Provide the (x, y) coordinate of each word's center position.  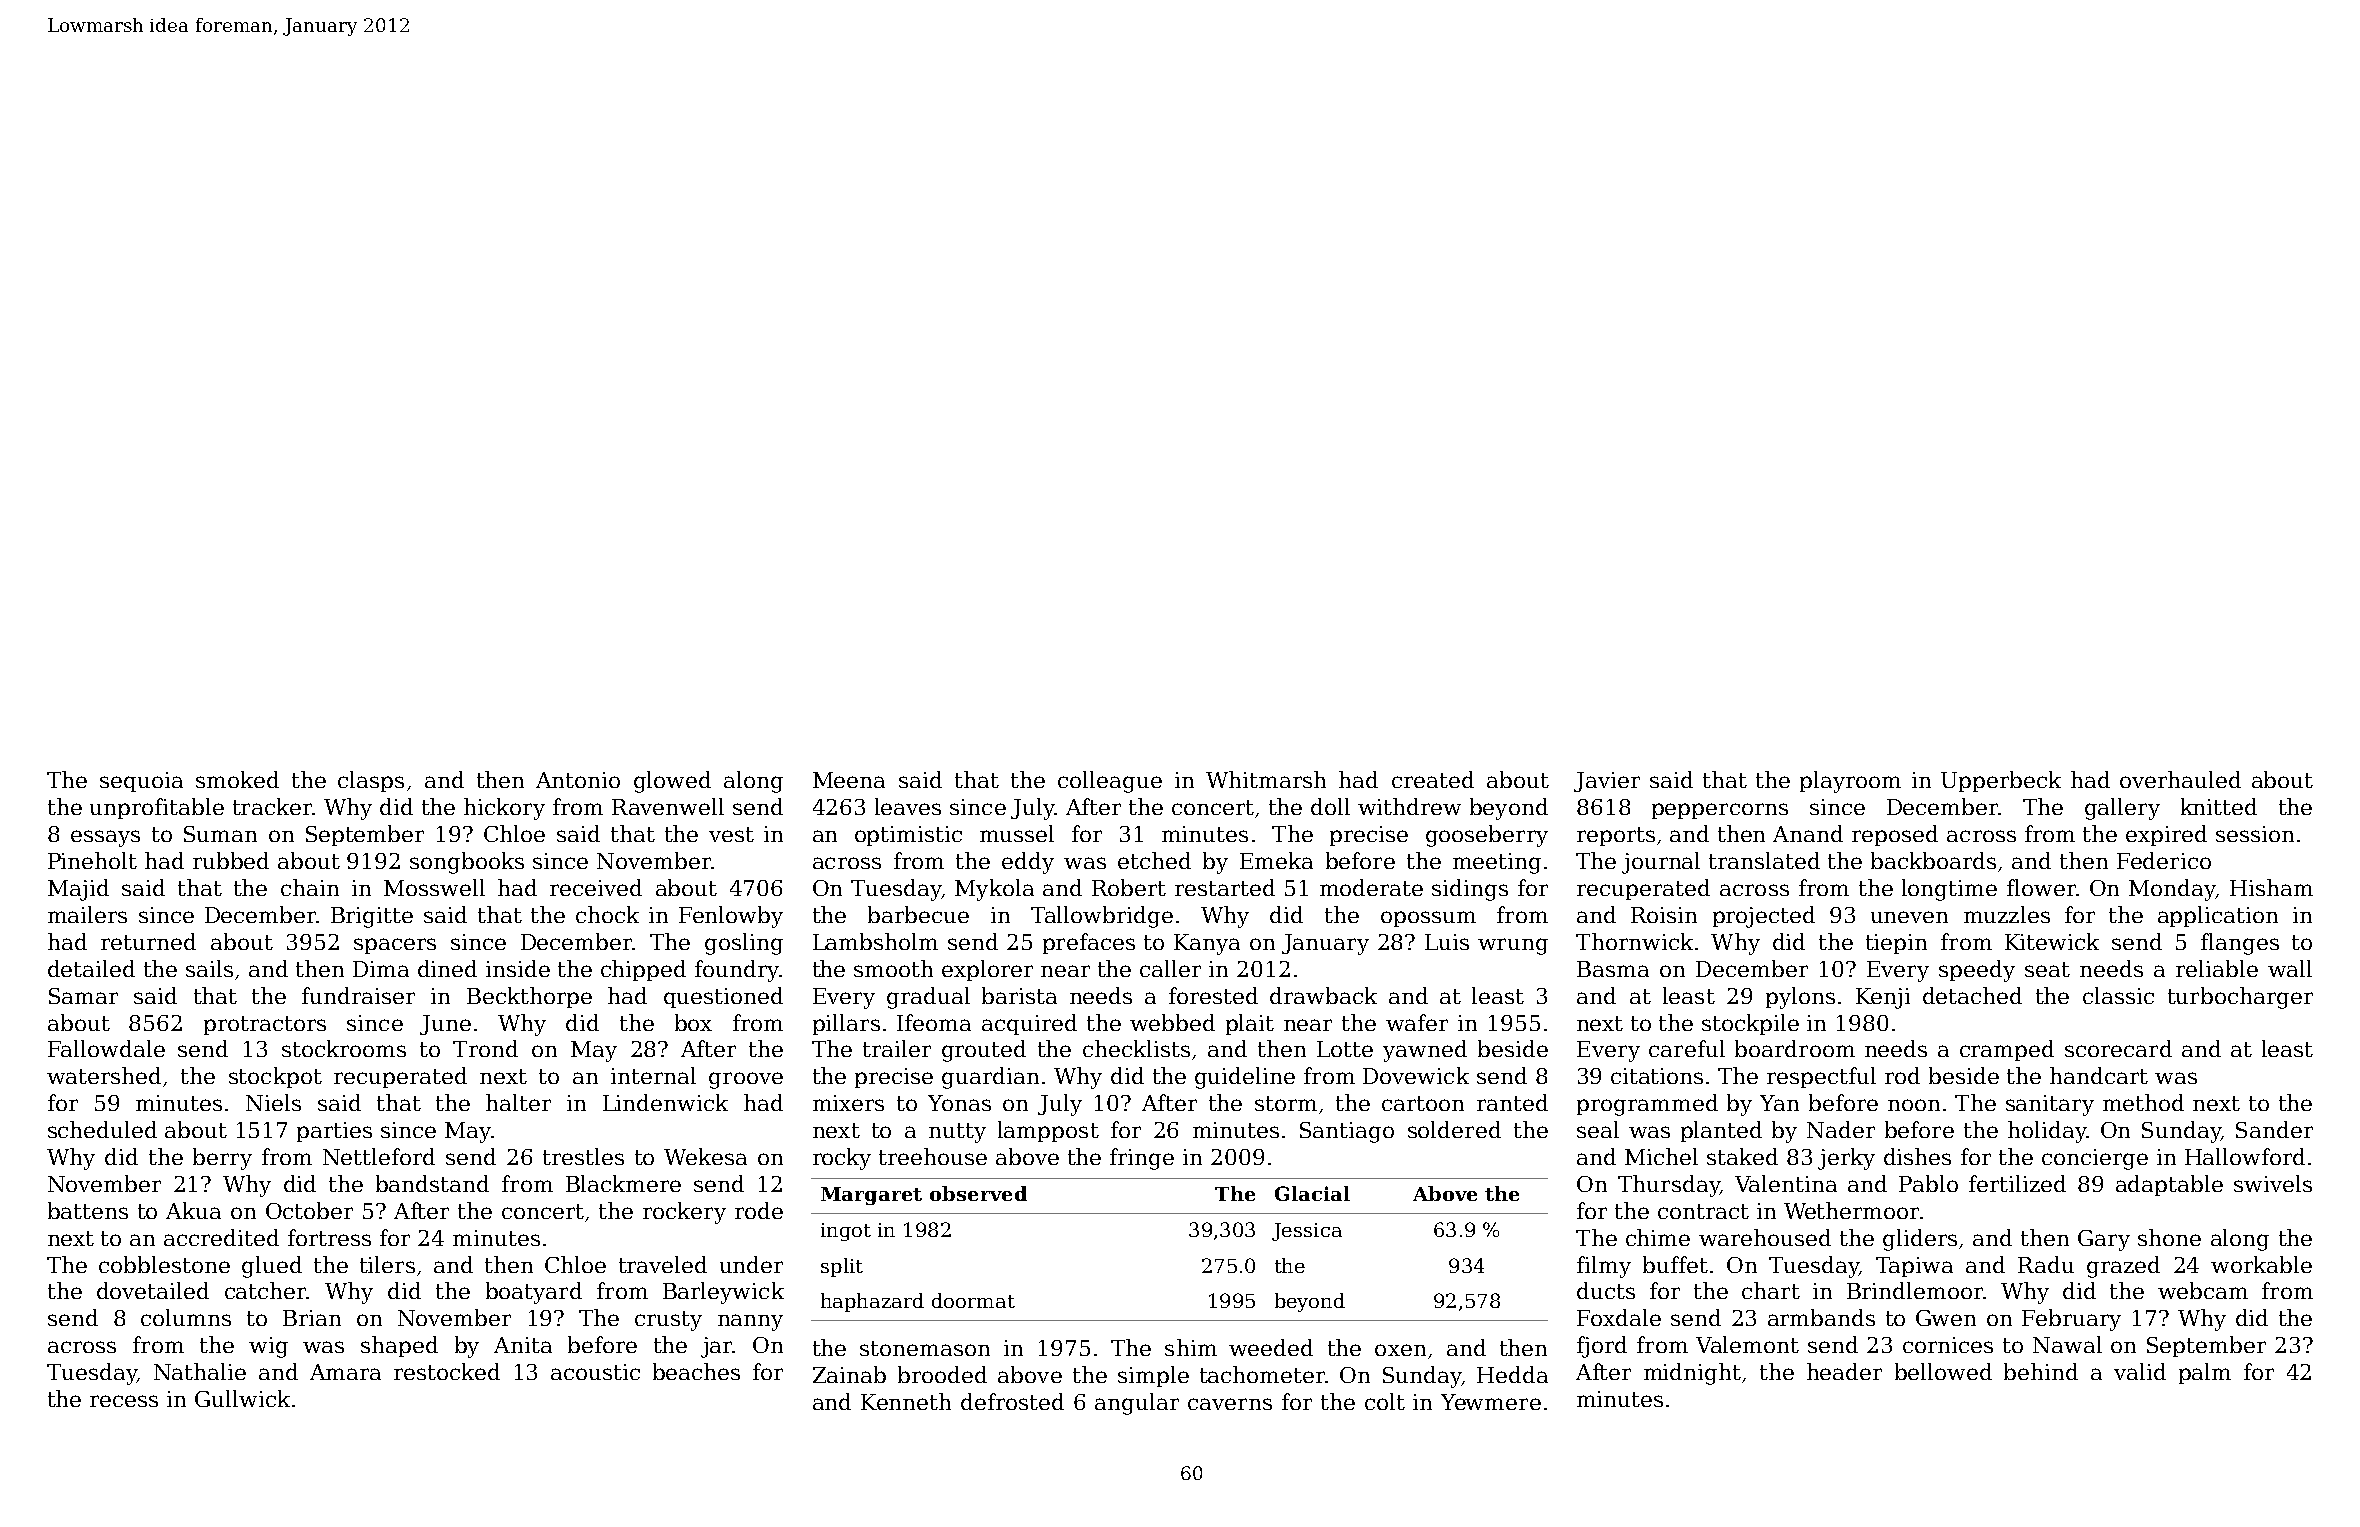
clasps (371, 781)
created (1433, 779)
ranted (1512, 1102)
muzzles (2007, 914)
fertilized (2017, 1183)
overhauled (2180, 779)
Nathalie (200, 1371)
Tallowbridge (1102, 917)
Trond (485, 1048)
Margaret (871, 1196)
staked (1742, 1156)
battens (88, 1210)
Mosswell (434, 887)
